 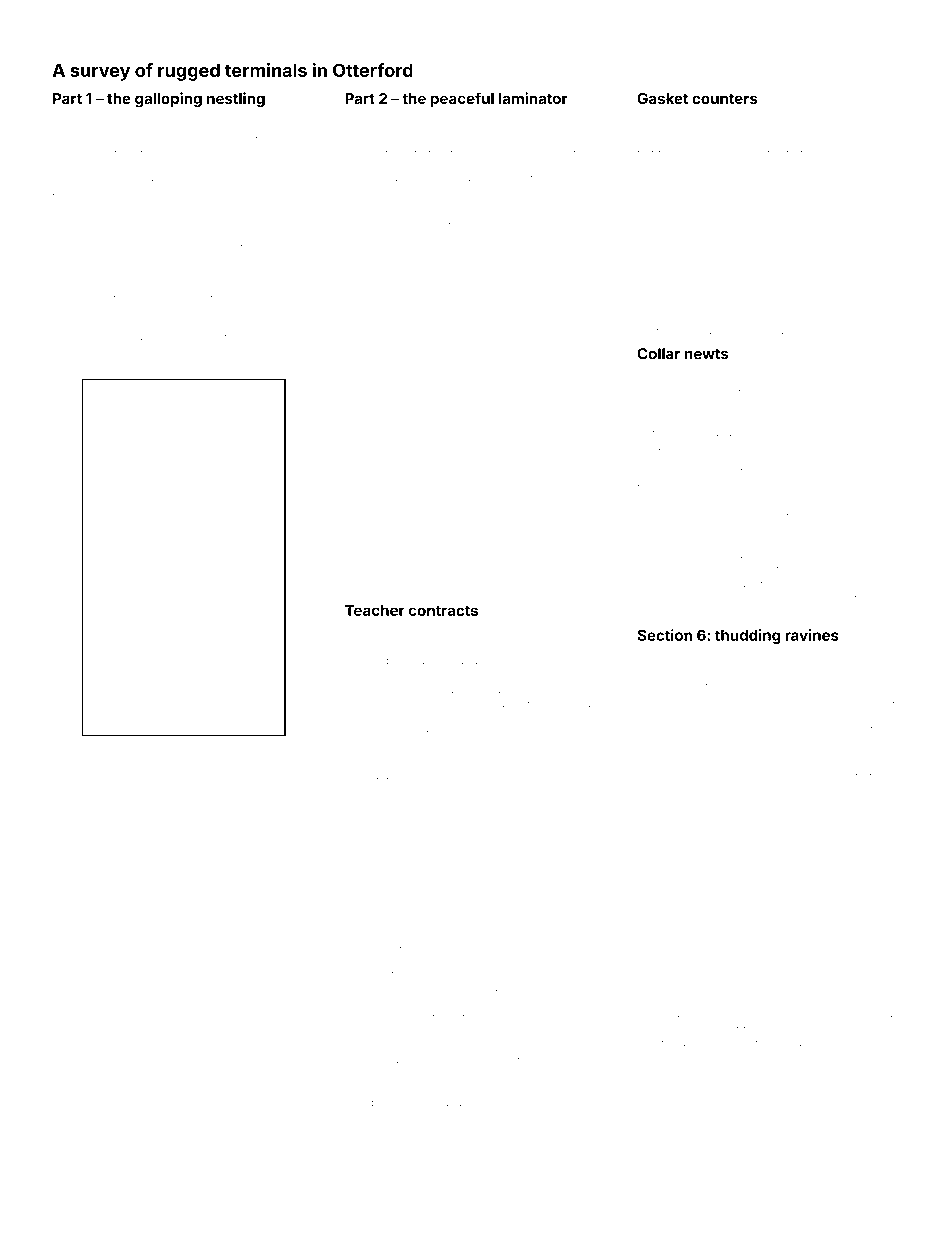 What do you see at coordinates (420, 164) in the page?
I see `repotted` at bounding box center [420, 164].
